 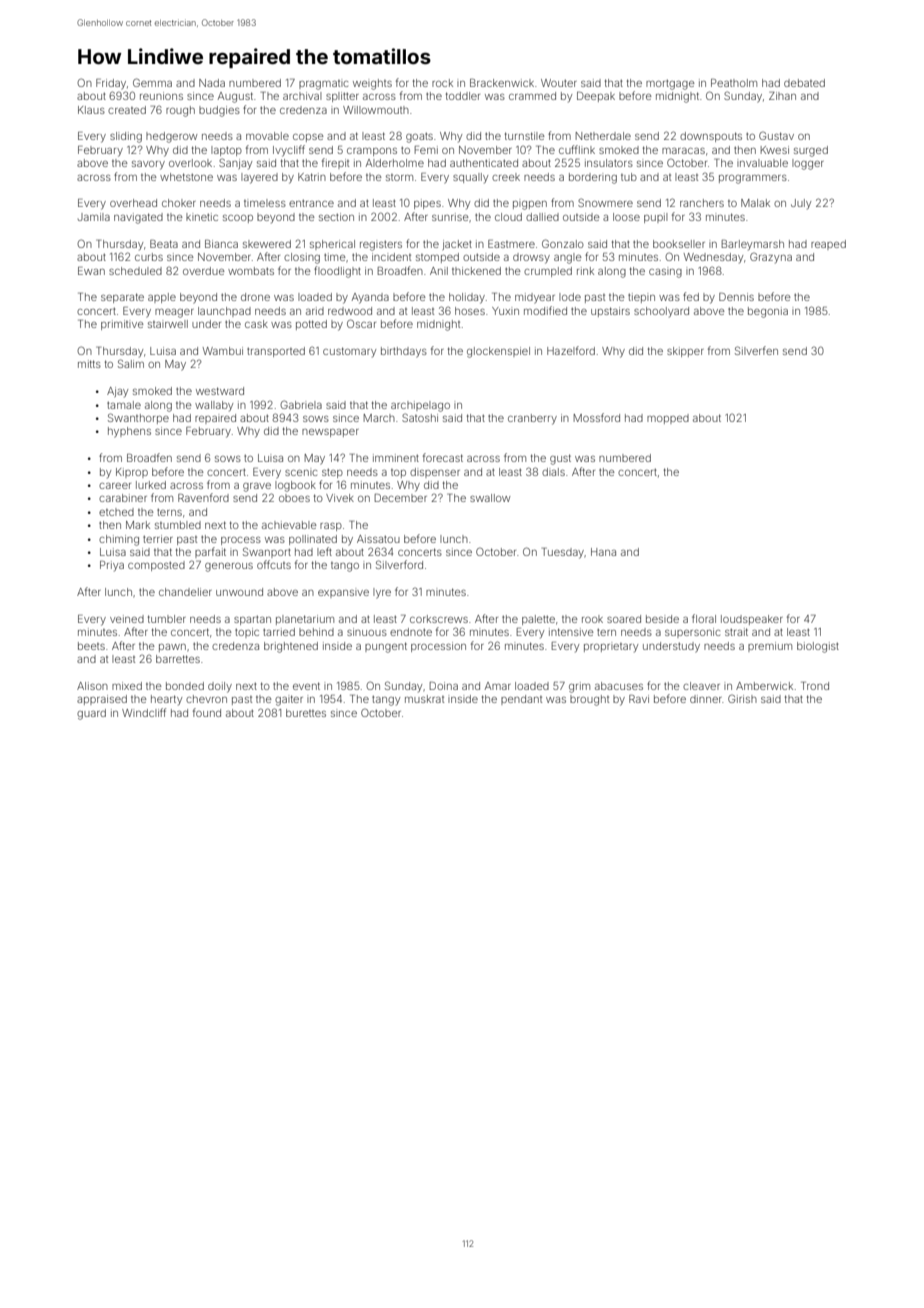 I want to click on mortgage, so click(x=670, y=84).
